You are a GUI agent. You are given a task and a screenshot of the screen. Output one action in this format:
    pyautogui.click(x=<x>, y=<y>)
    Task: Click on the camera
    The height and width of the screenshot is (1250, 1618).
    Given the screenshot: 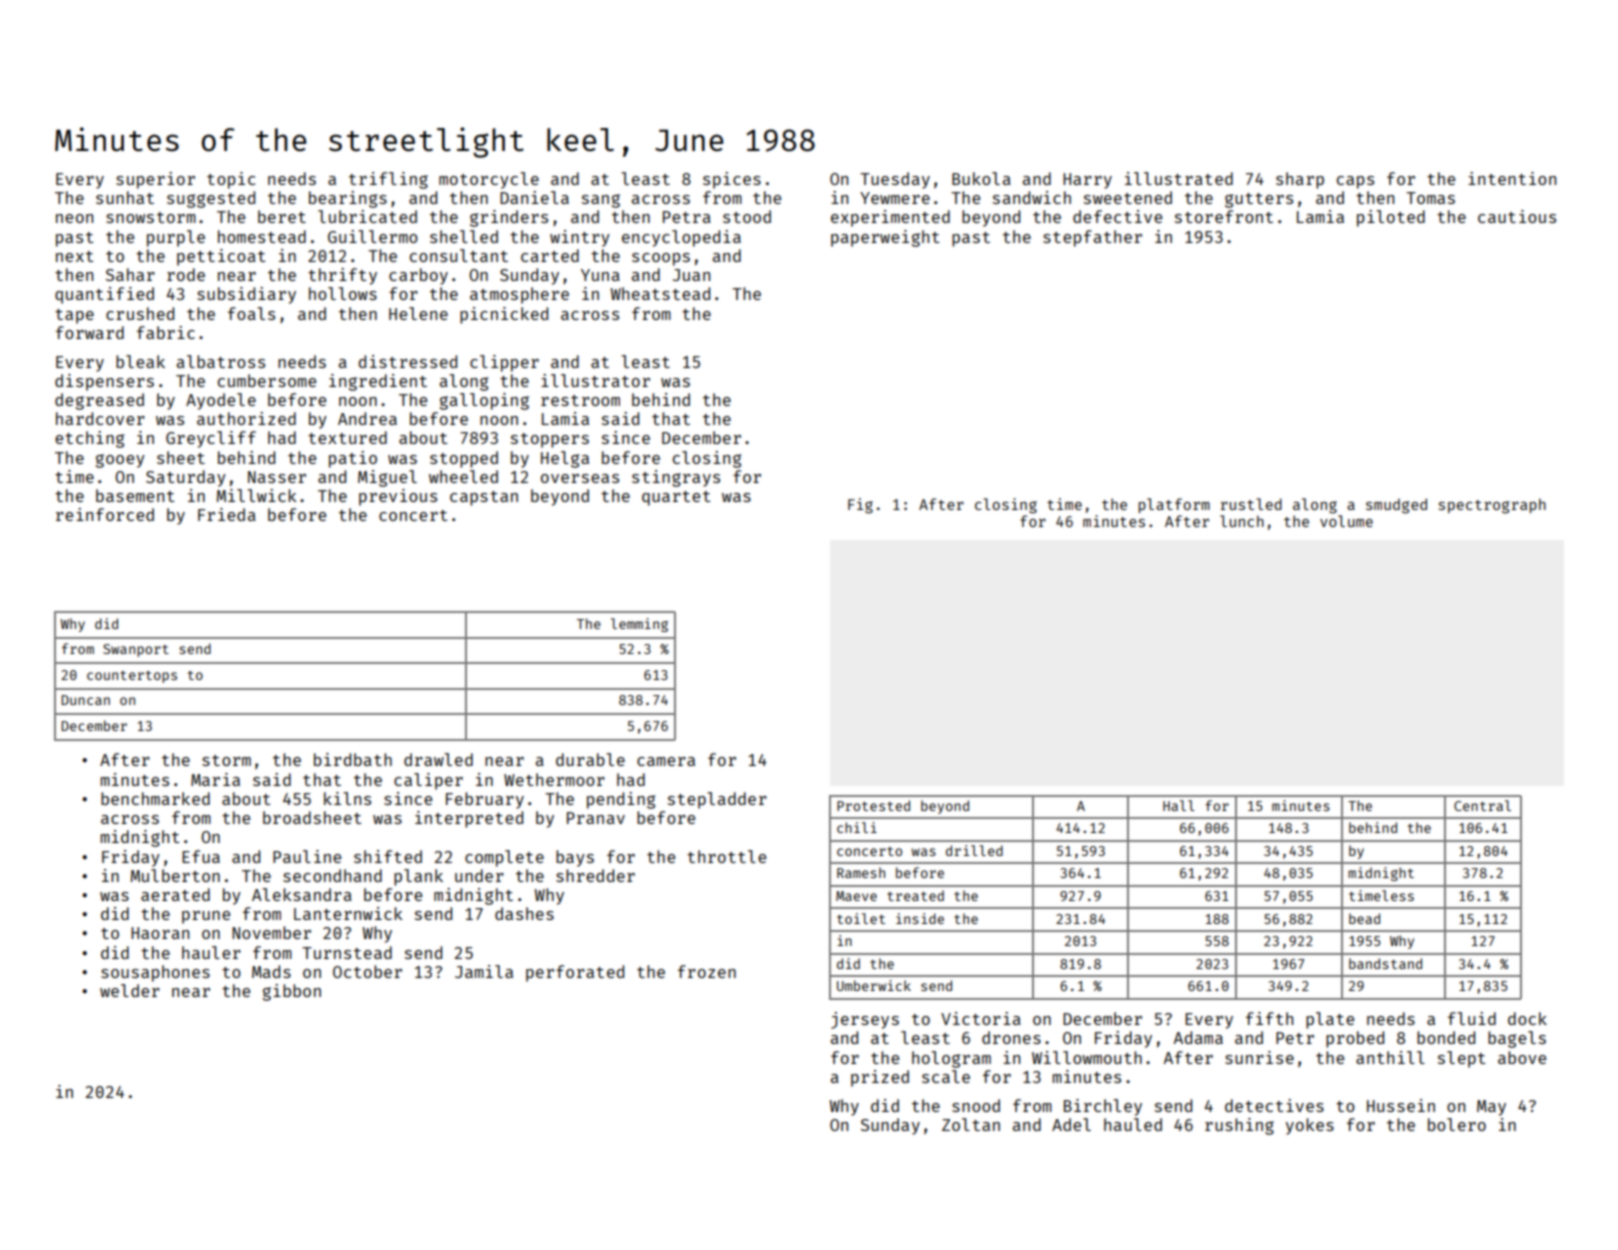 What is the action you would take?
    pyautogui.click(x=666, y=761)
